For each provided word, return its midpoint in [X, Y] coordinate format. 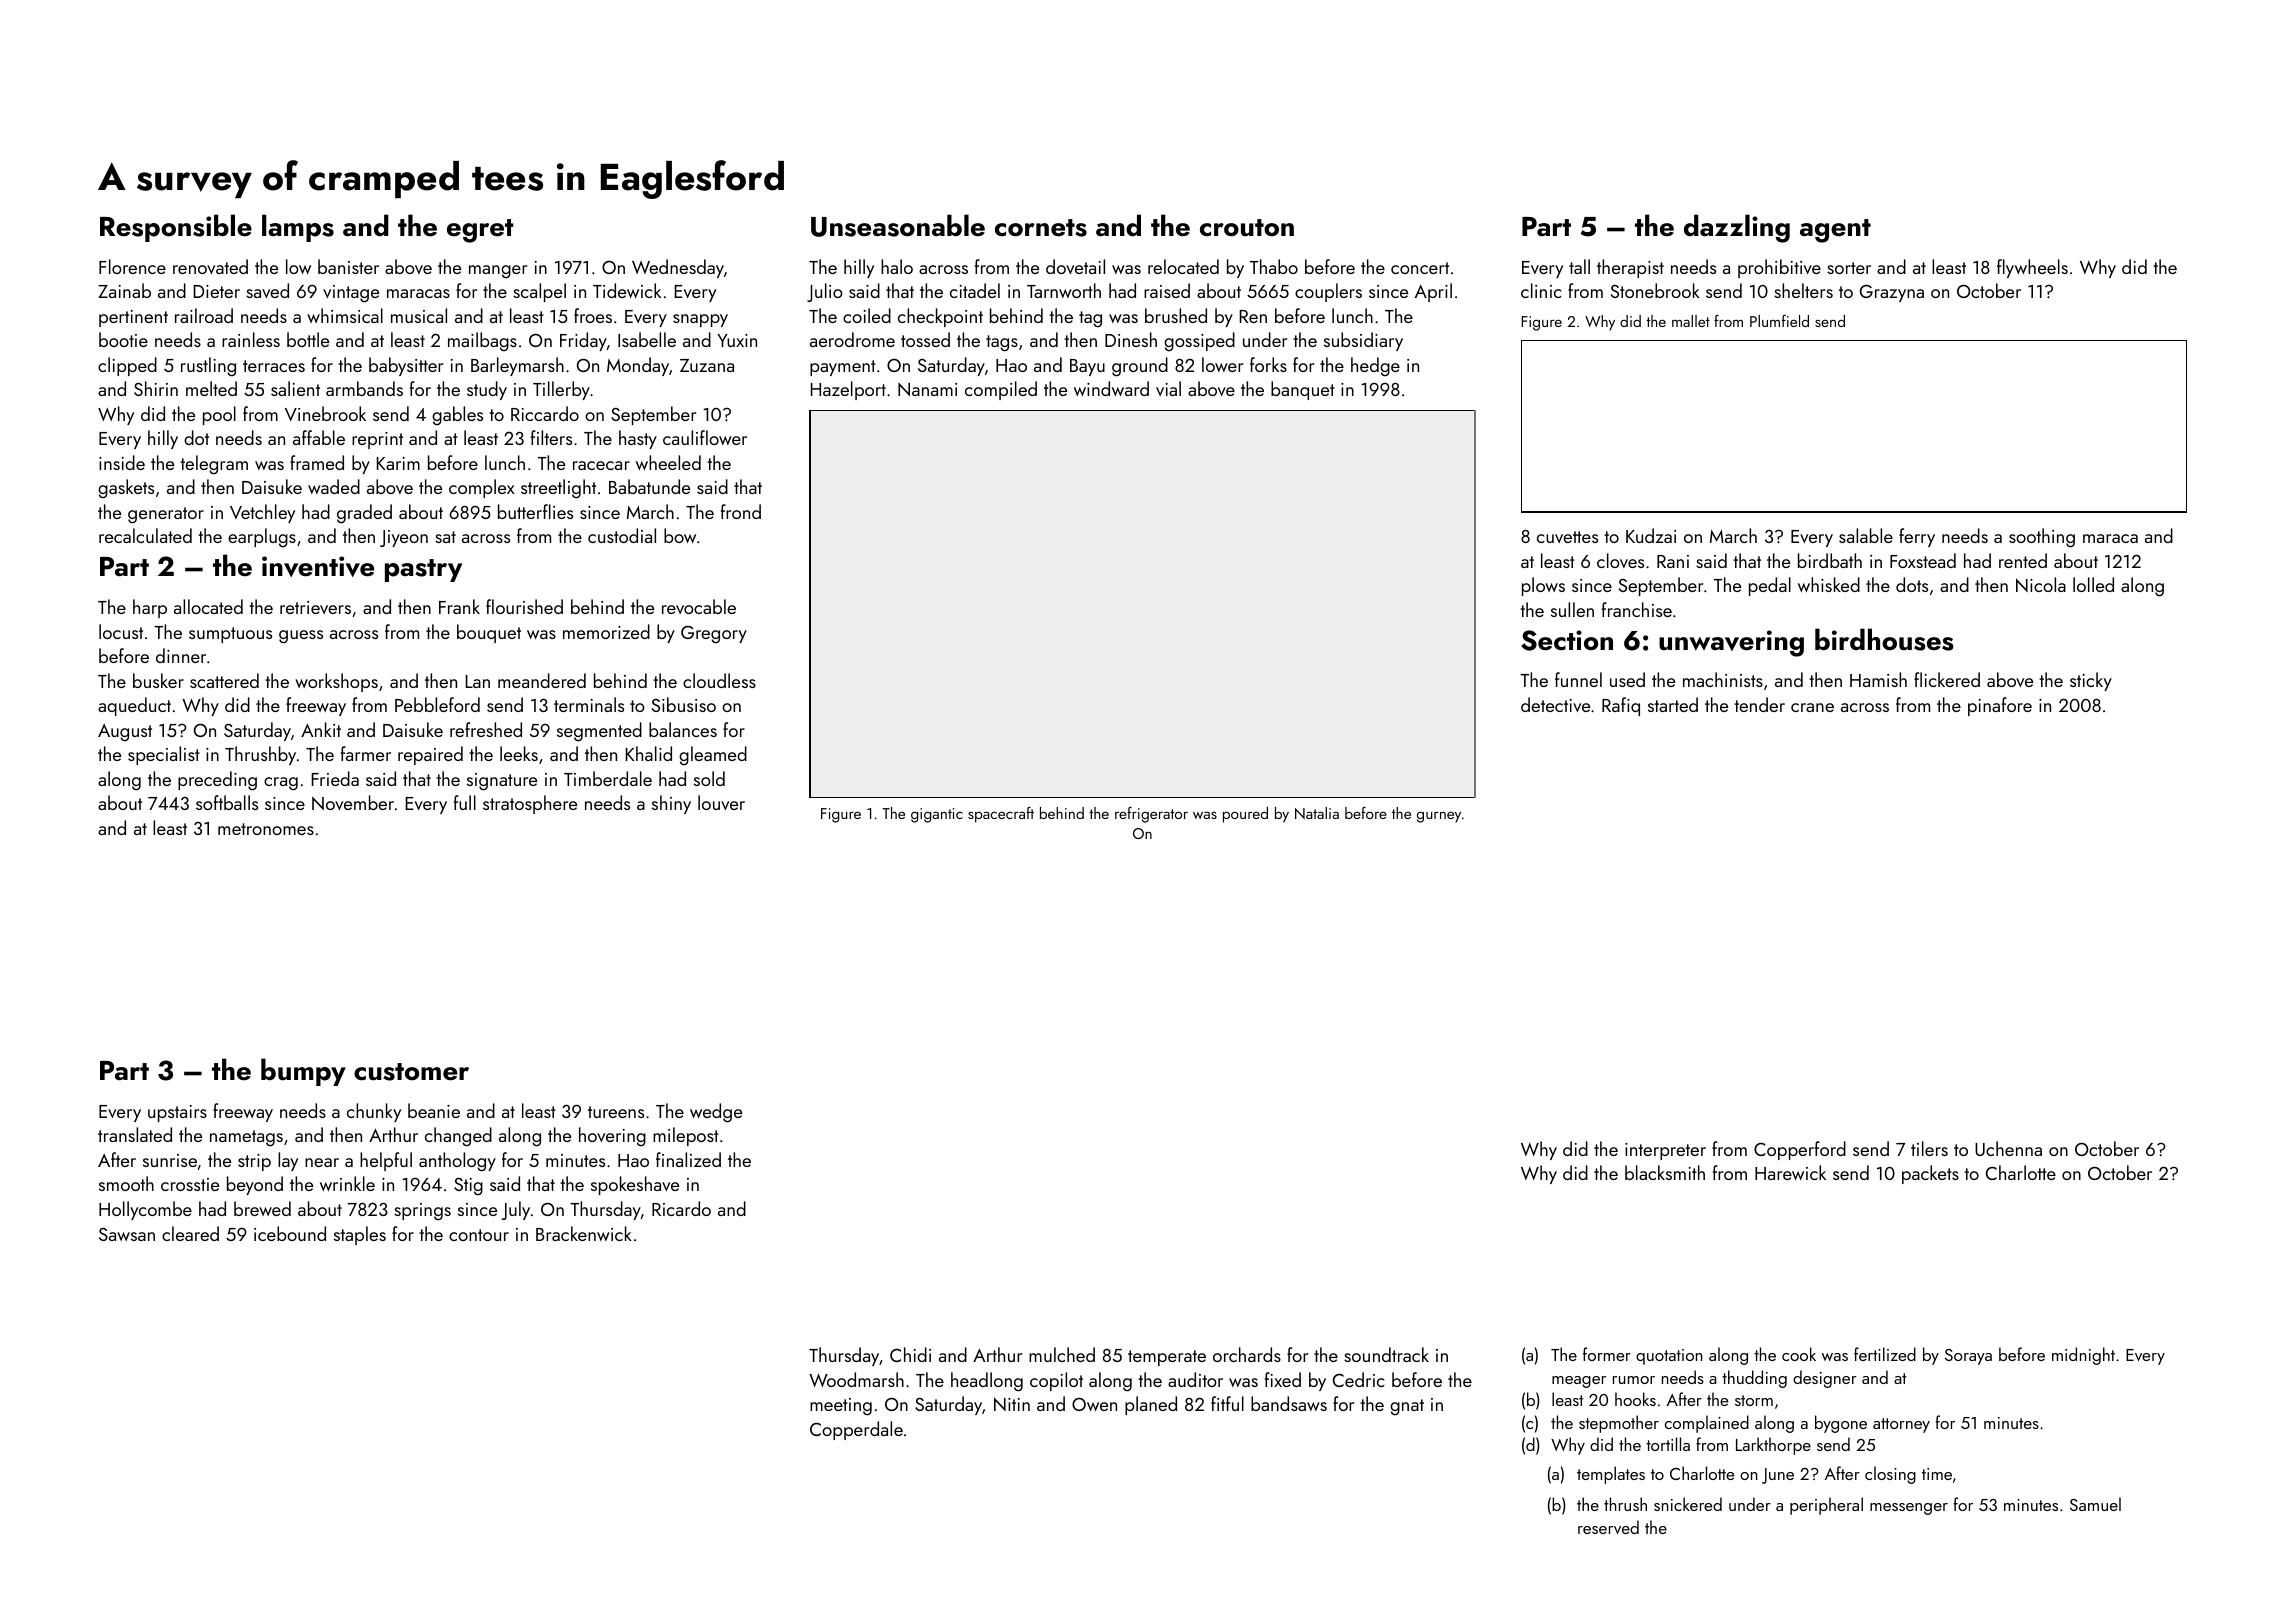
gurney [1439, 817]
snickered [1688, 1504]
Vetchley [262, 513]
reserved [1608, 1527]
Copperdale [856, 1430]
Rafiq [1621, 706]
